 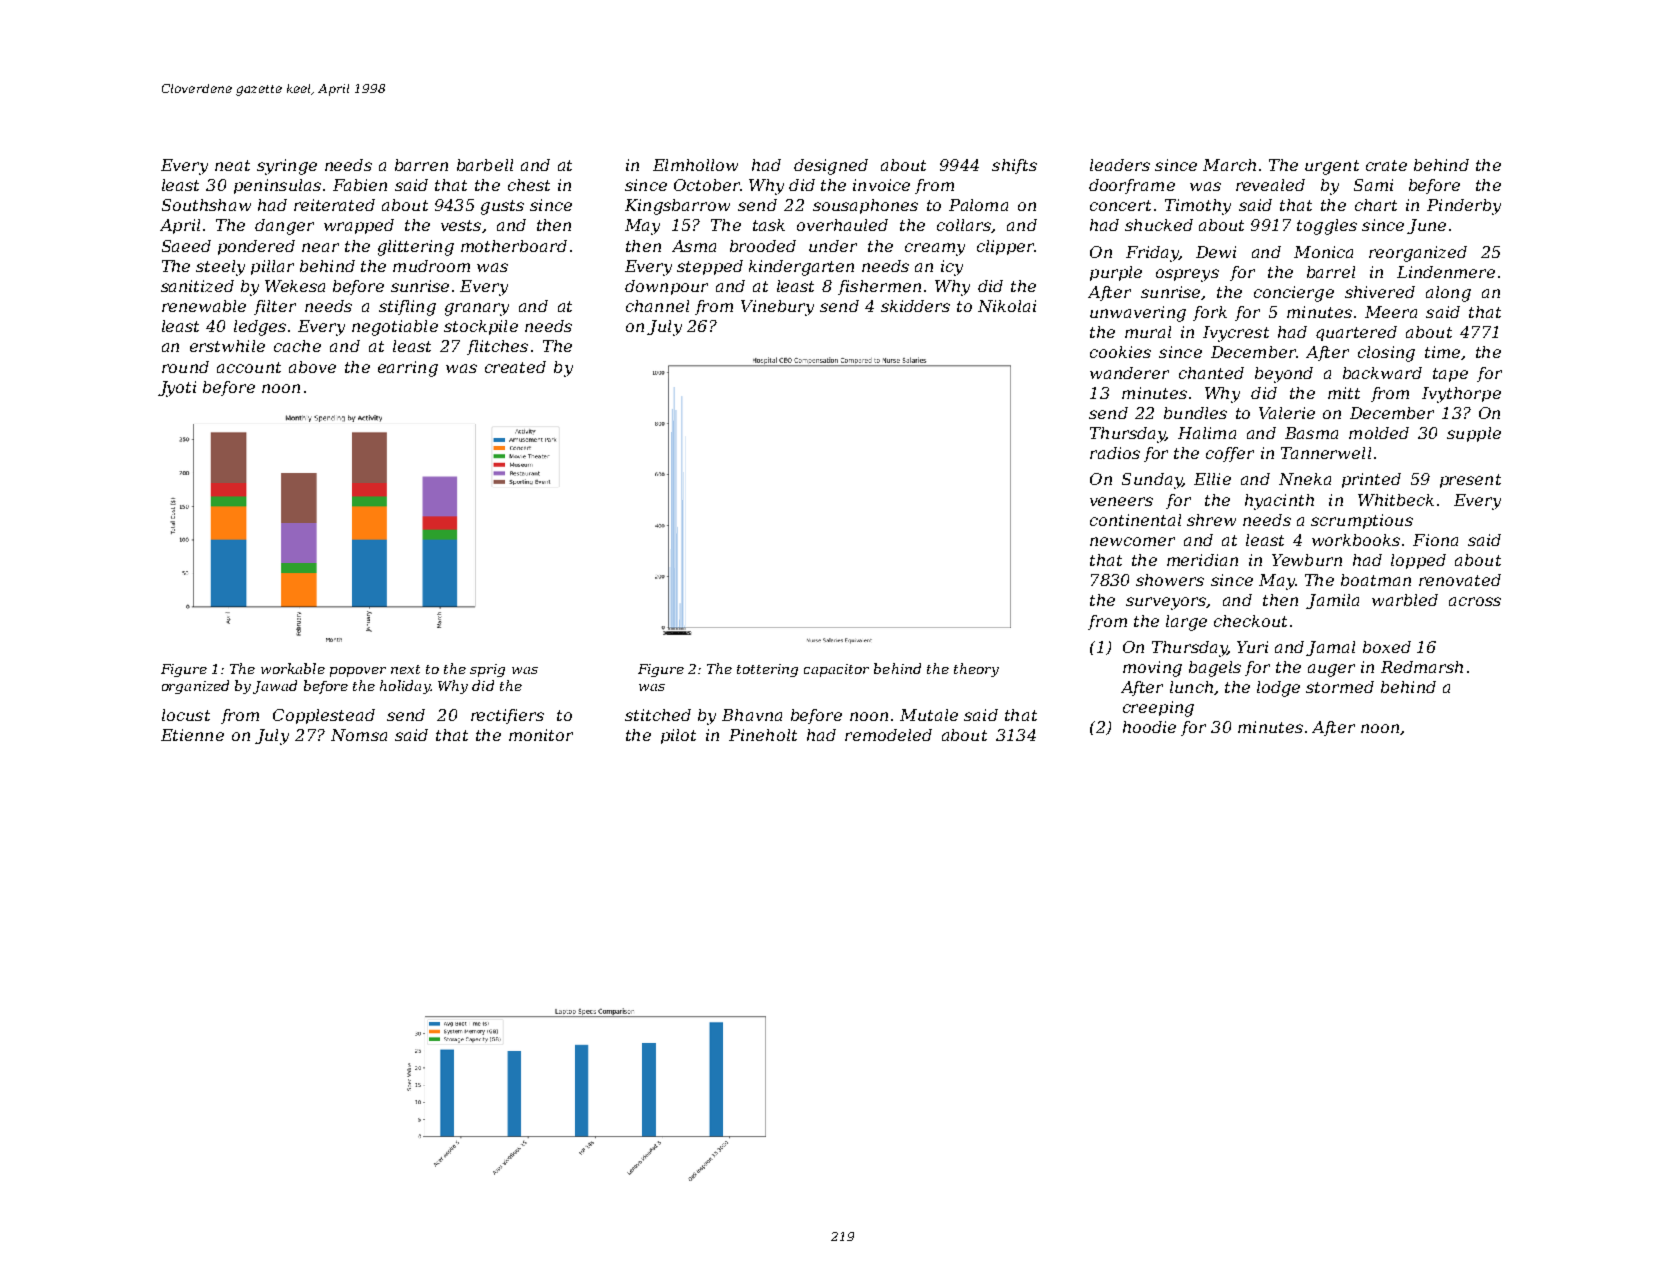 What do you see at coordinates (481, 327) in the document?
I see `stockpile` at bounding box center [481, 327].
